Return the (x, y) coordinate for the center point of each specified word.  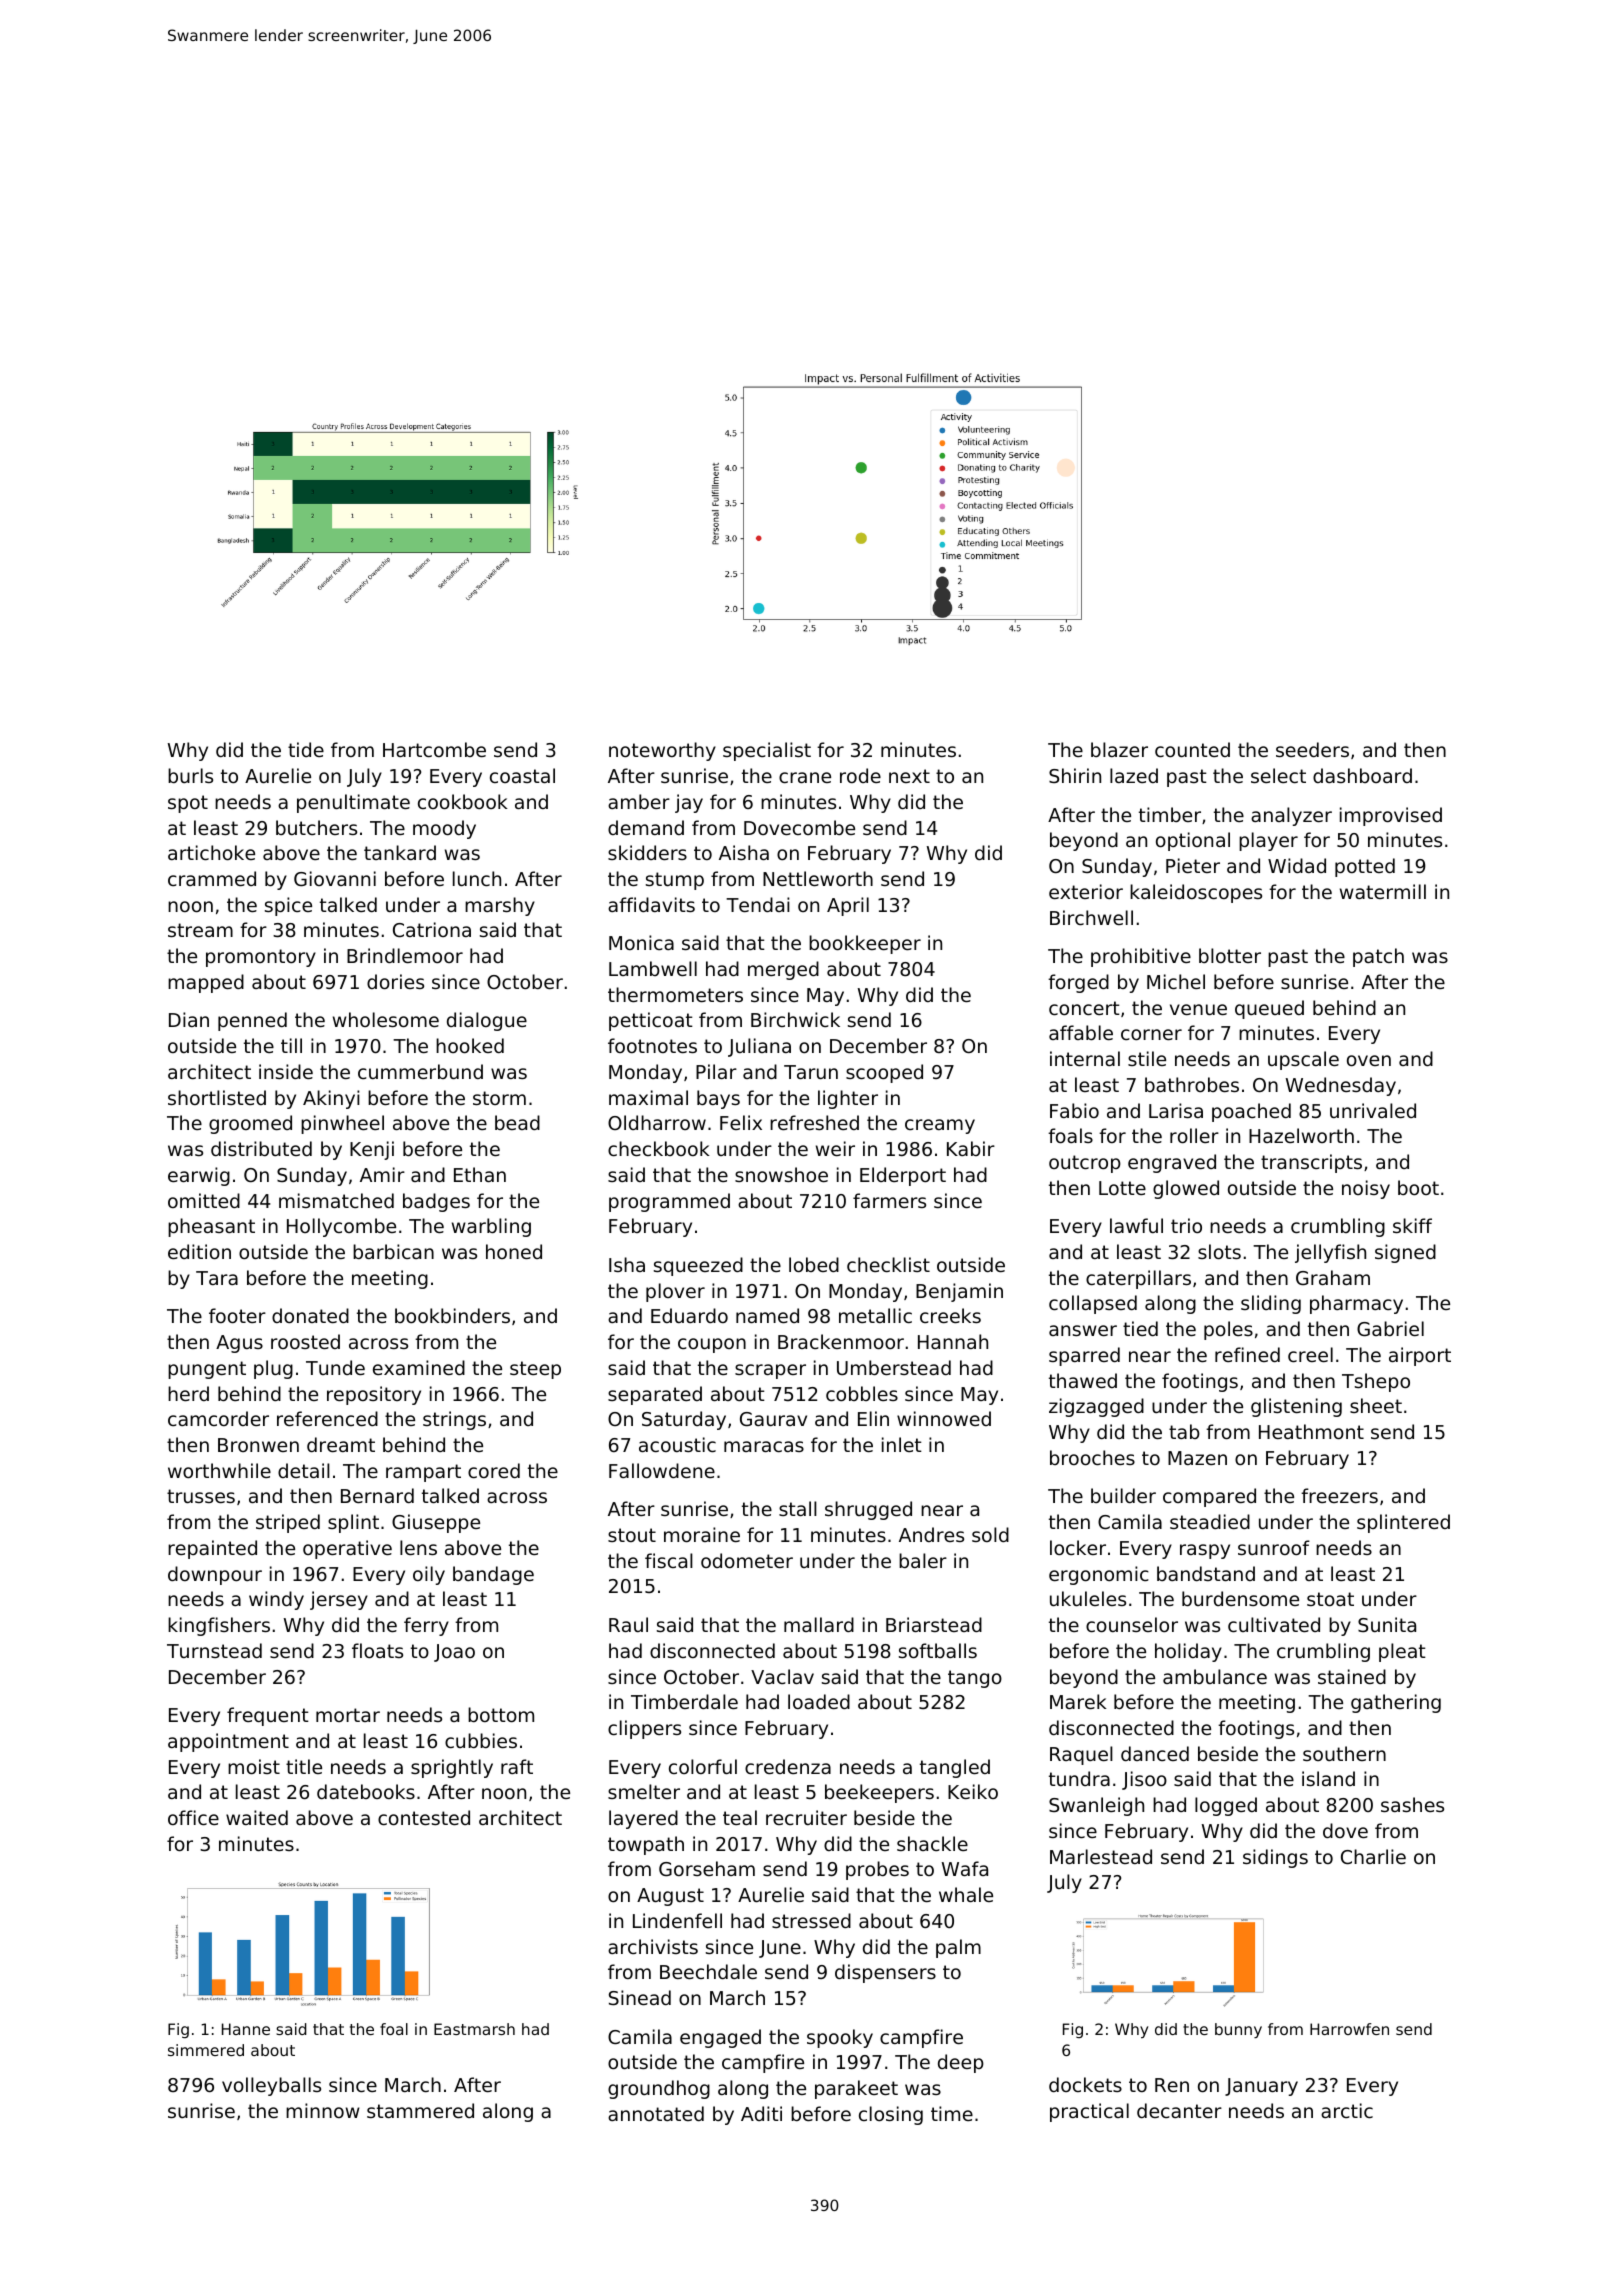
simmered (206, 2050)
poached (1251, 1112)
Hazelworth (1301, 1135)
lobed (814, 1264)
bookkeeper (865, 944)
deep (961, 2063)
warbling (491, 1227)
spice (288, 906)
